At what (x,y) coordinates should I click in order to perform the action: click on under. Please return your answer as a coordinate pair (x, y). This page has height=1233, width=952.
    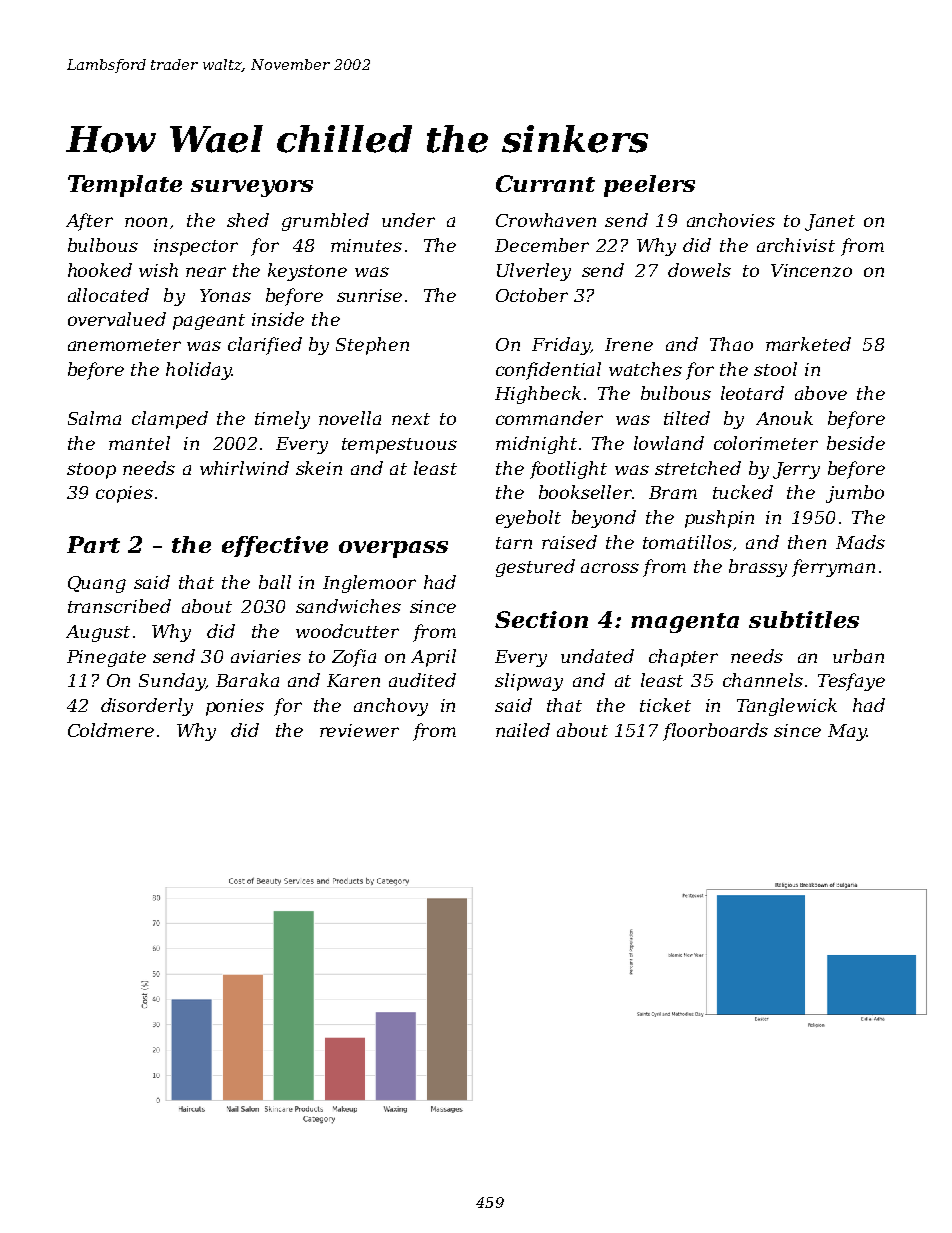
    Looking at the image, I should click on (408, 220).
